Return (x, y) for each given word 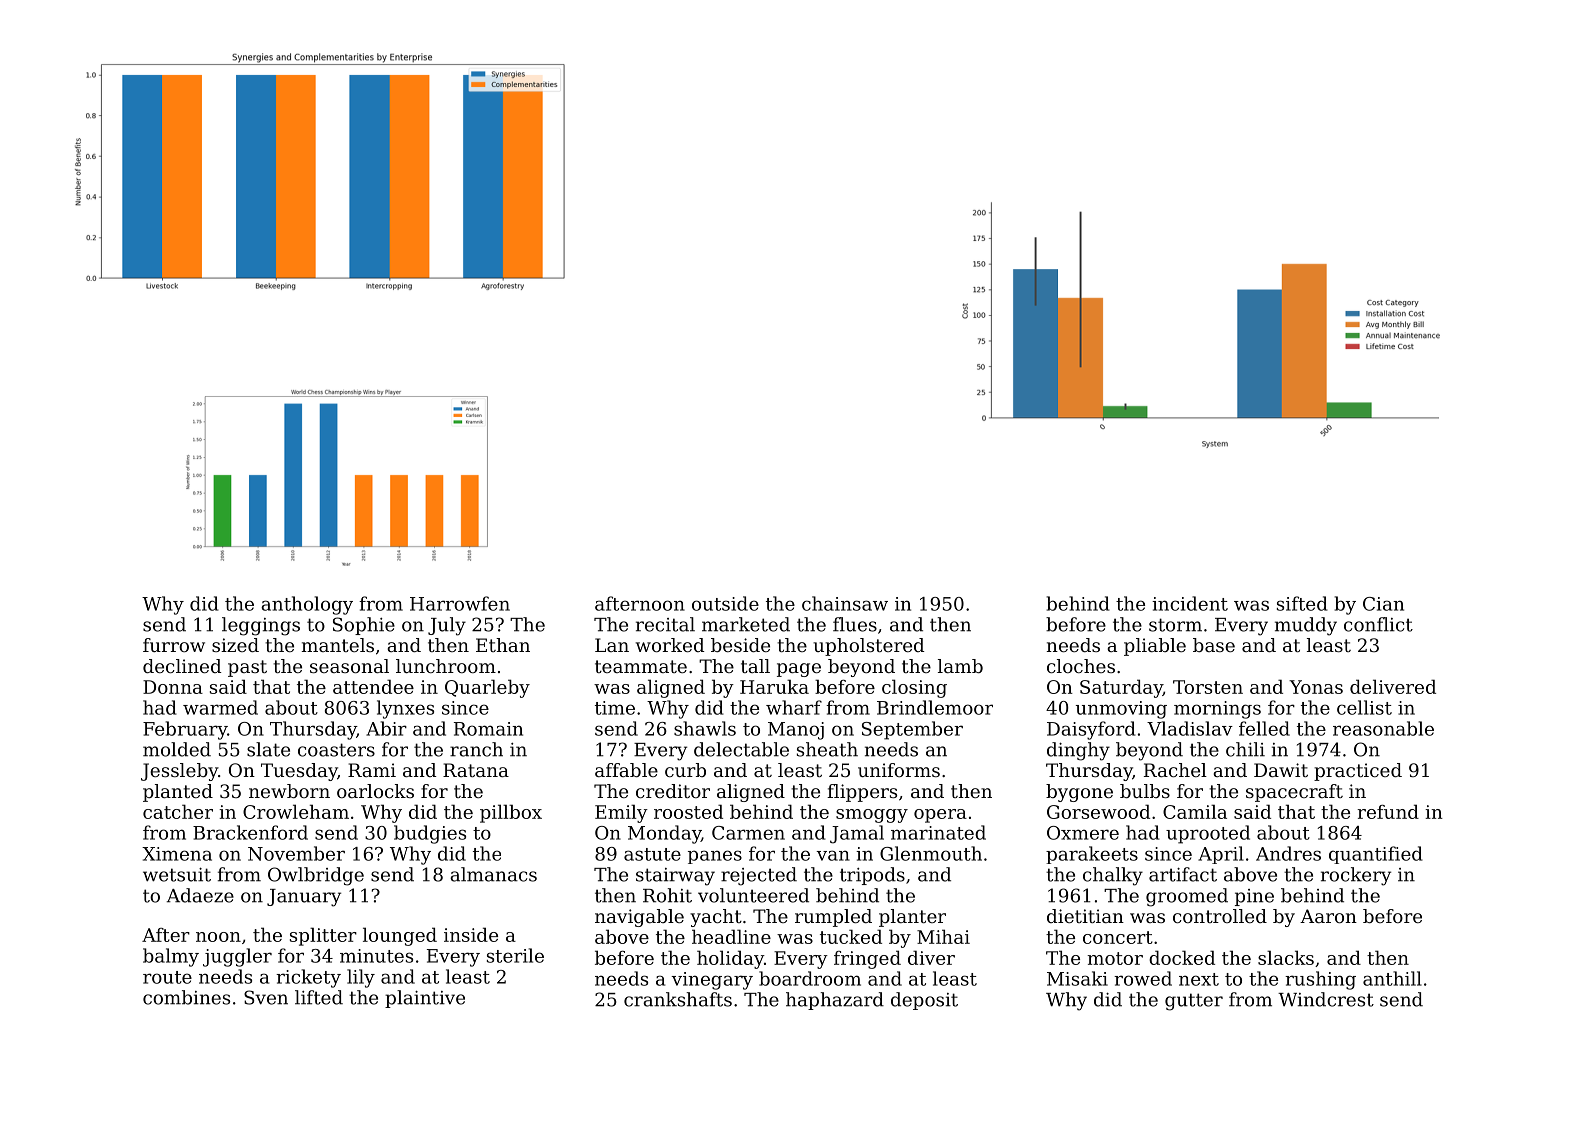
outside (725, 603)
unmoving (1121, 710)
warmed (220, 707)
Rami (372, 770)
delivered (1393, 686)
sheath (827, 749)
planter (912, 918)
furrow (174, 645)
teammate (641, 666)
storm (1175, 625)
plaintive (425, 999)
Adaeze (200, 895)
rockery (1356, 876)
